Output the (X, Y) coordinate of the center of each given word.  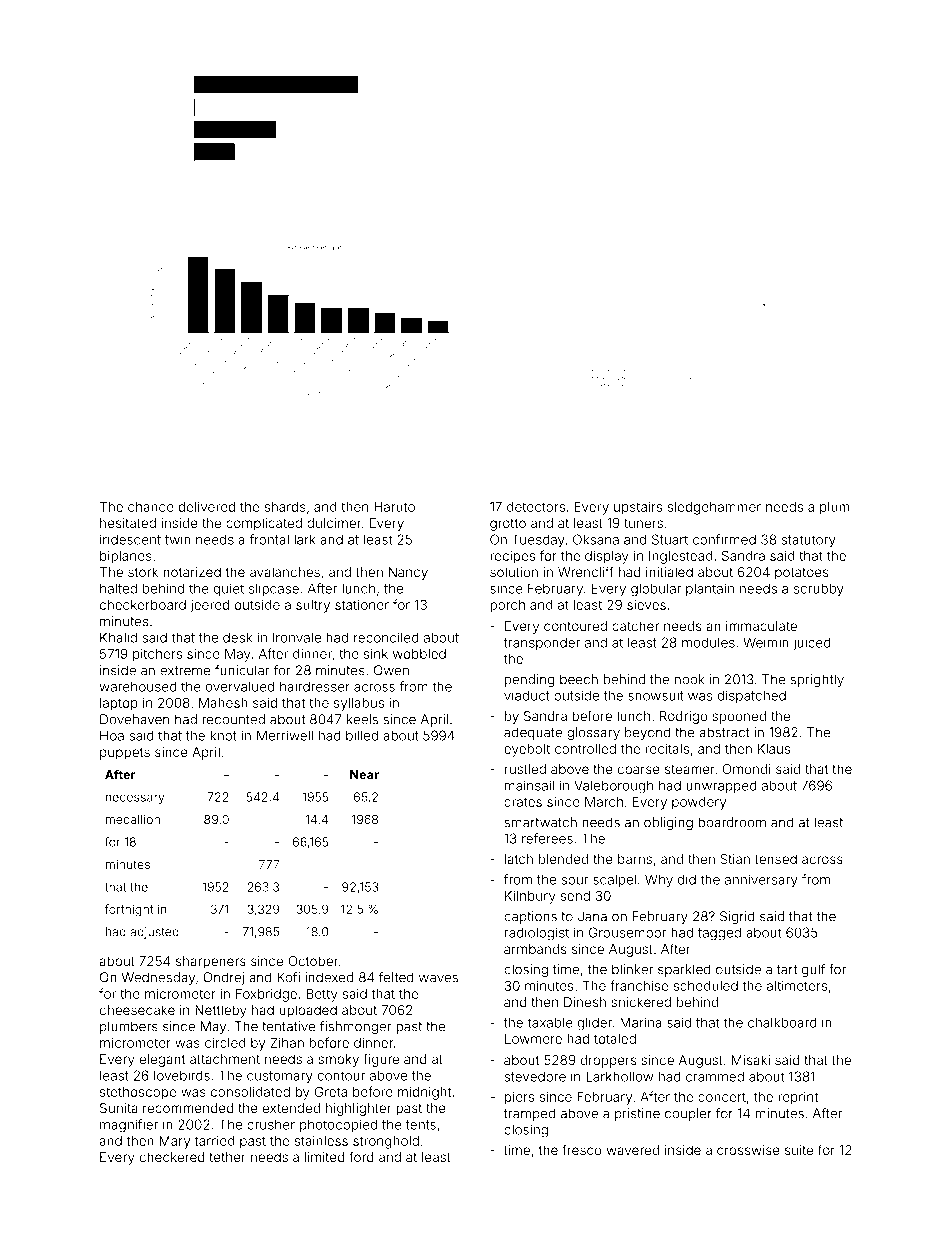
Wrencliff (586, 571)
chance (151, 507)
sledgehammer (714, 508)
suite (799, 1150)
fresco (582, 1149)
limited (325, 1157)
